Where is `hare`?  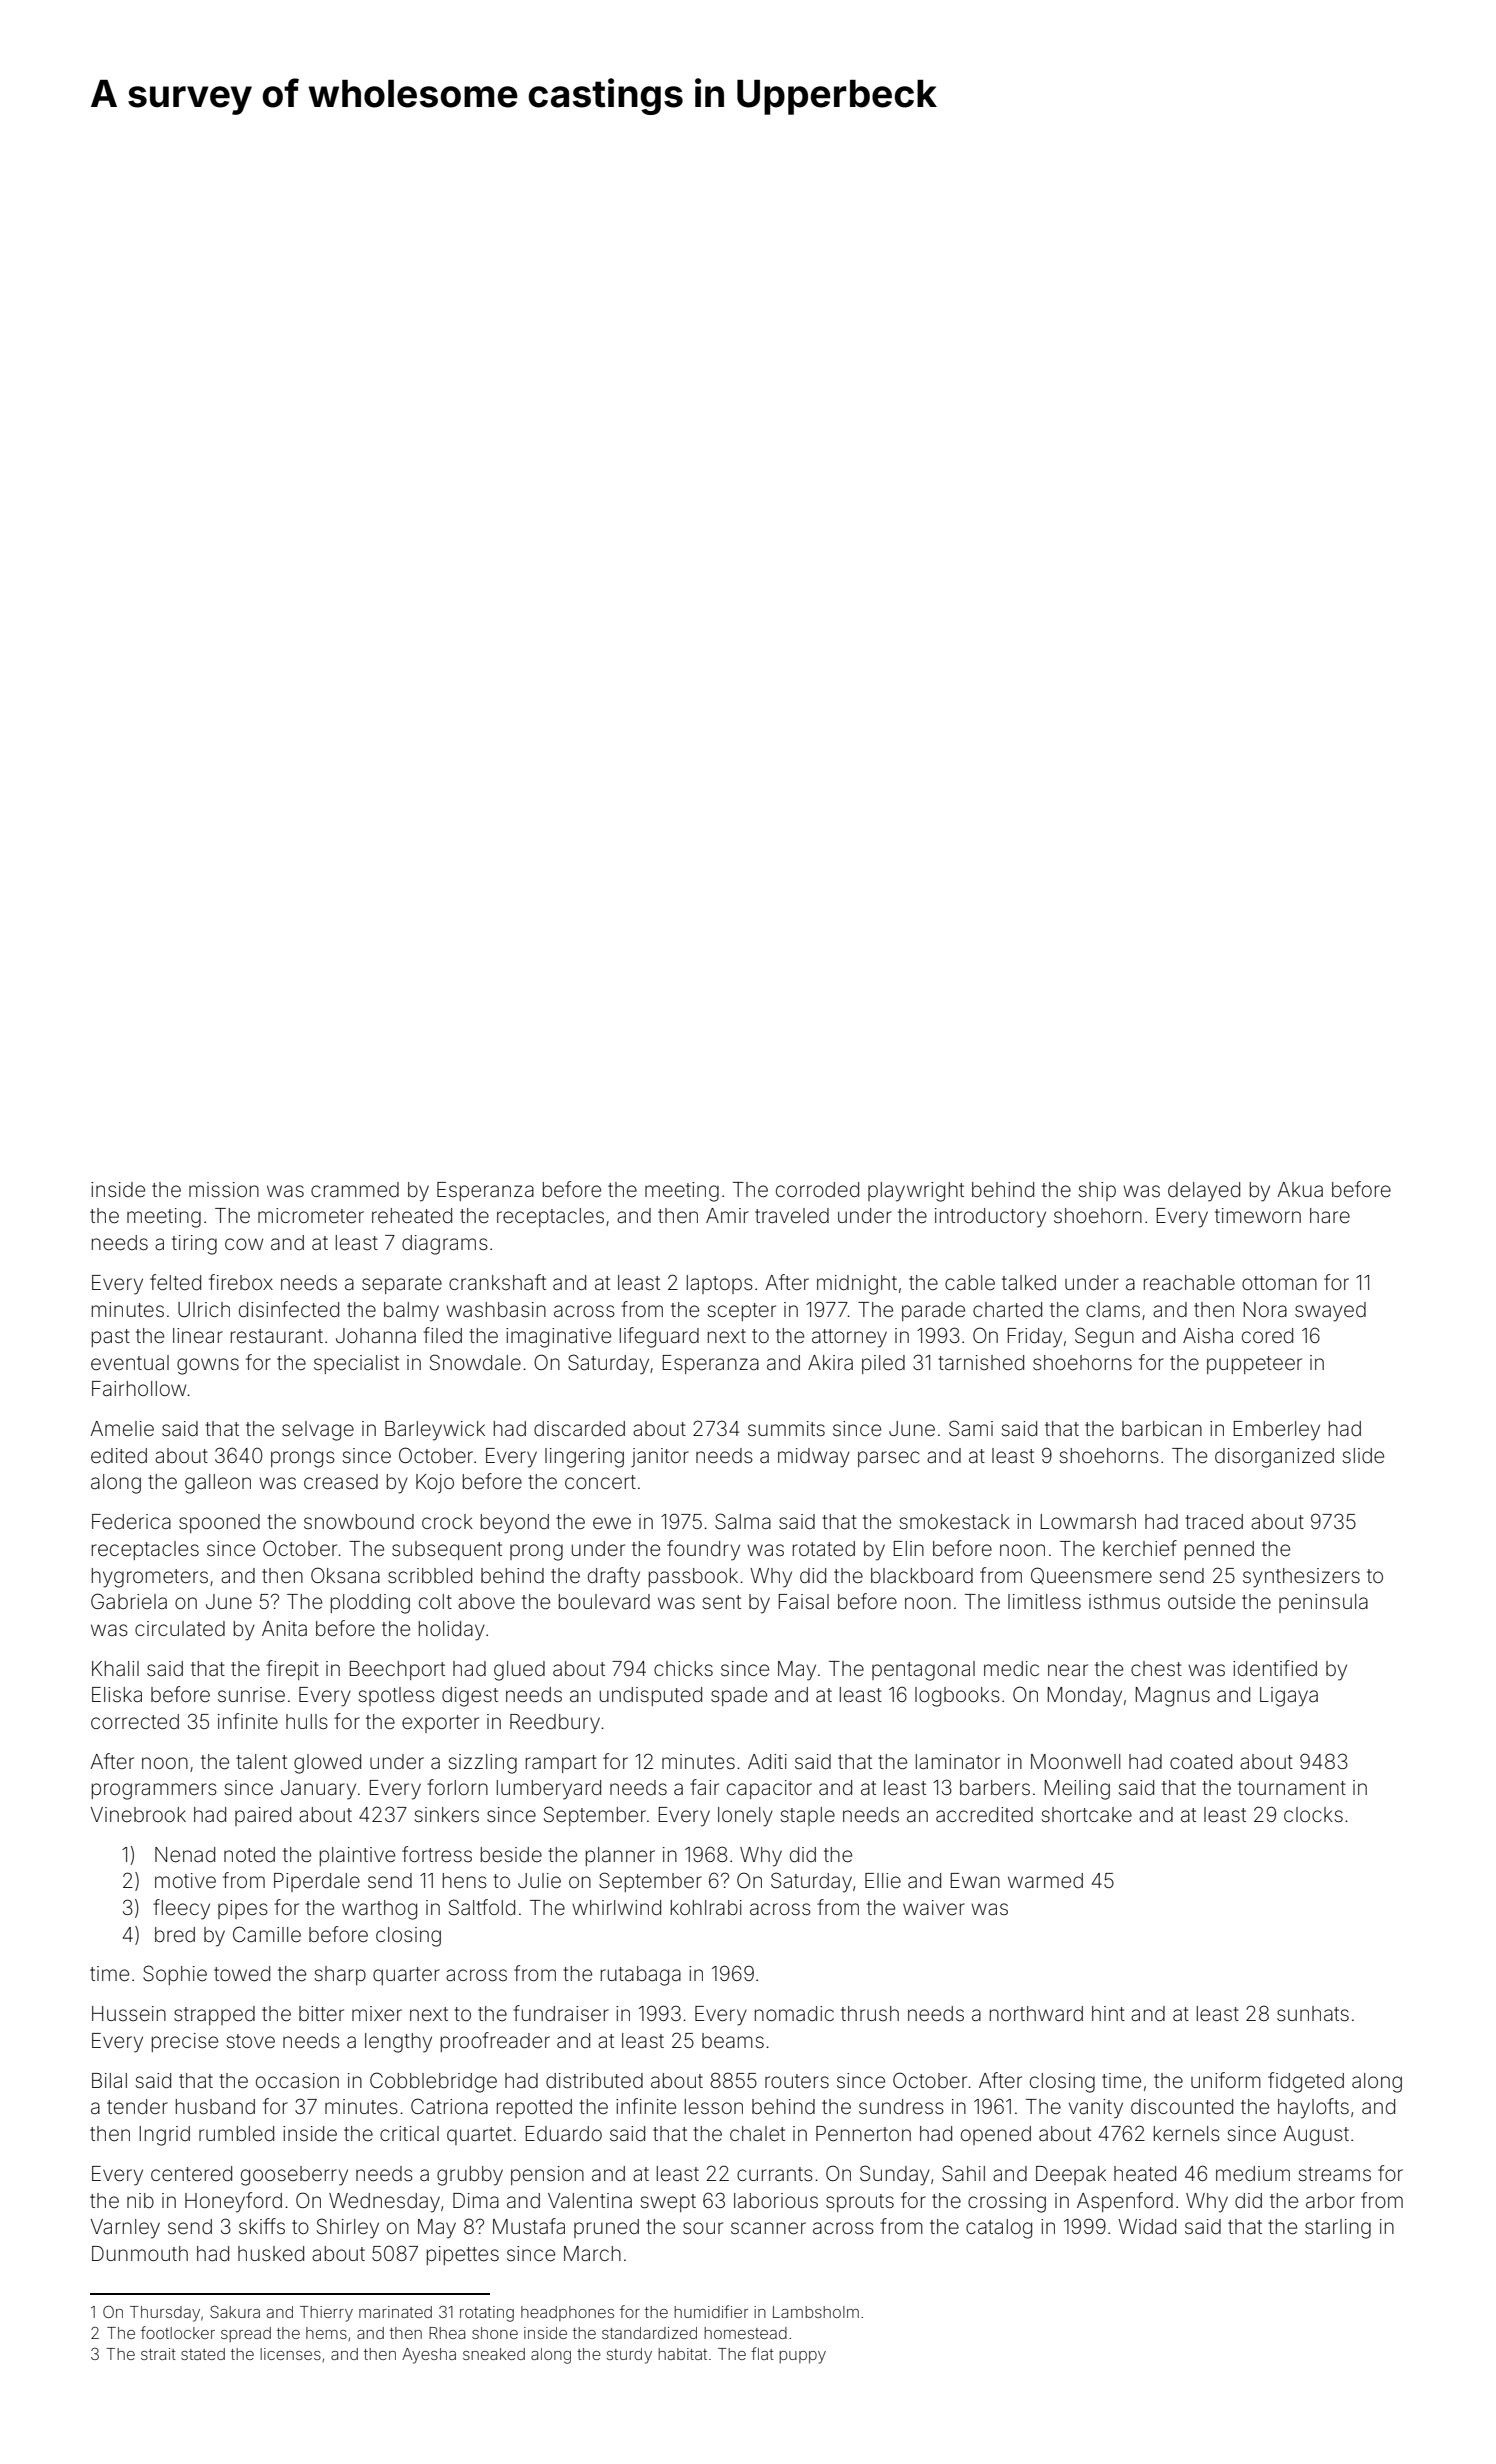 hare is located at coordinates (1330, 1215).
